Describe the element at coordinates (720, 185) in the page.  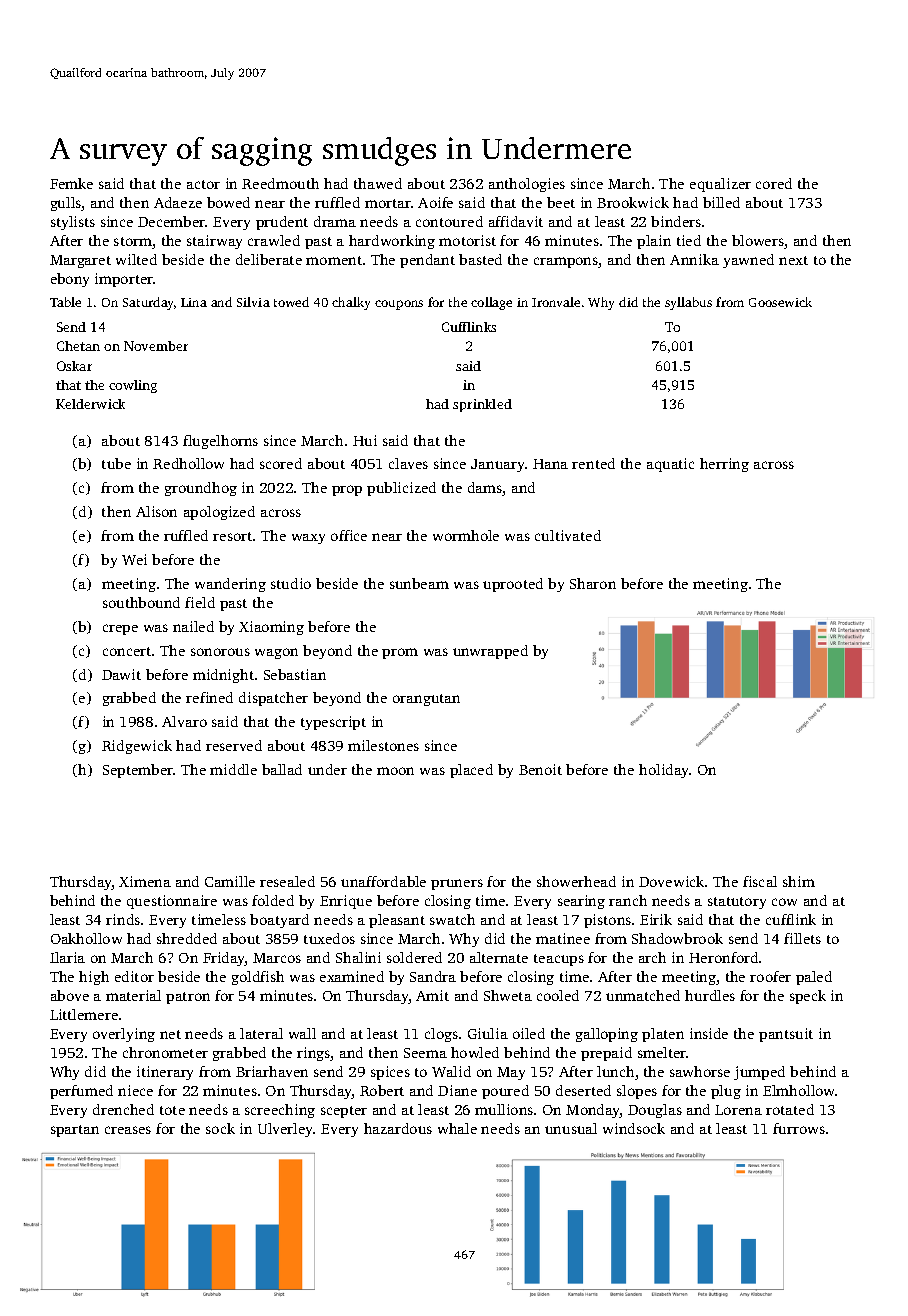
I see `equalizer` at that location.
